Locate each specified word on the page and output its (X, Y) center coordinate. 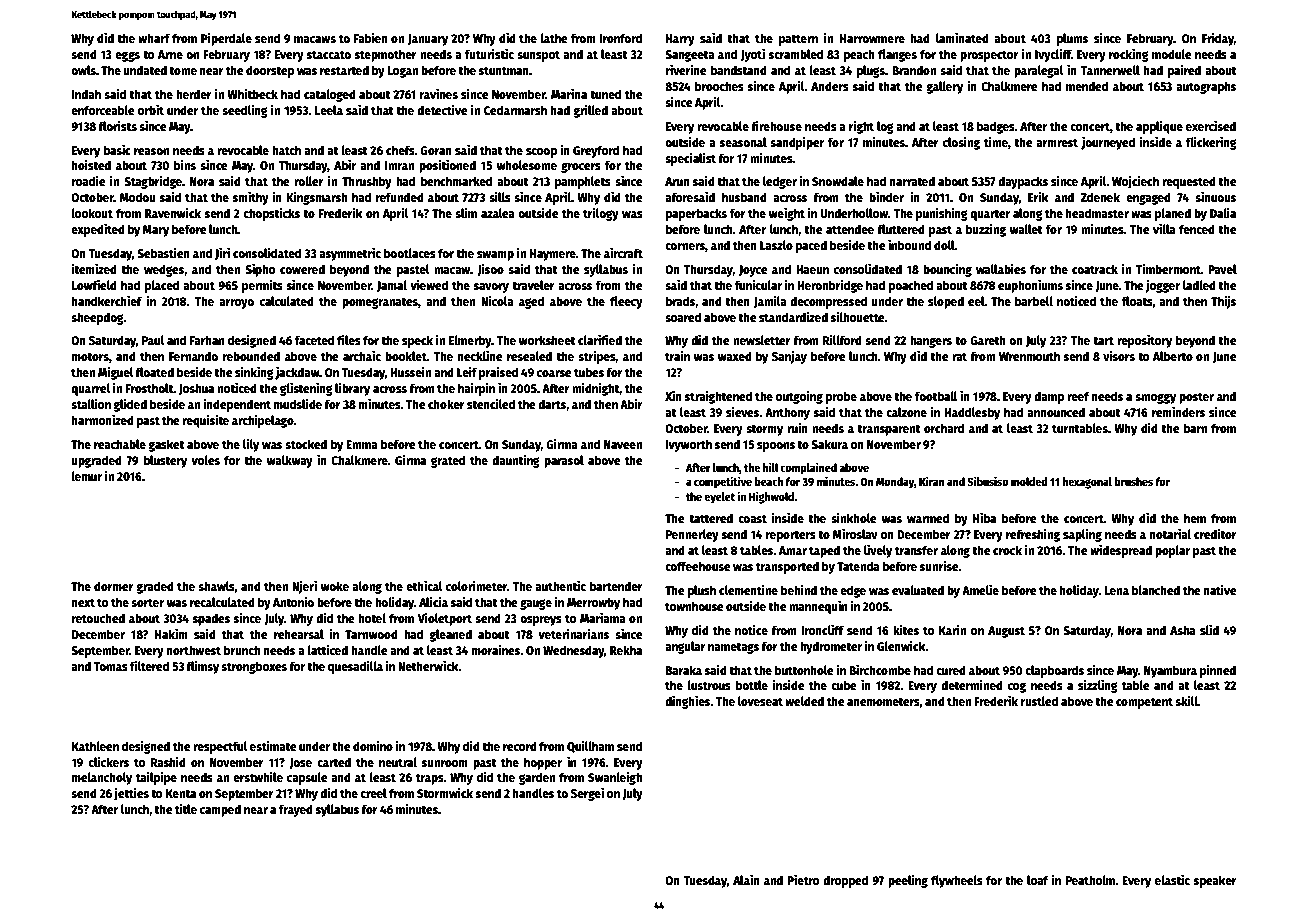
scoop (541, 153)
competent (1144, 703)
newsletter (762, 340)
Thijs (1223, 302)
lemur (86, 476)
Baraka (684, 670)
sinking (254, 373)
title (186, 809)
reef (1078, 396)
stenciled (491, 404)
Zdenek (1100, 197)
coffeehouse (698, 566)
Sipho (260, 270)
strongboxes (254, 667)
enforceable (103, 110)
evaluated (918, 590)
